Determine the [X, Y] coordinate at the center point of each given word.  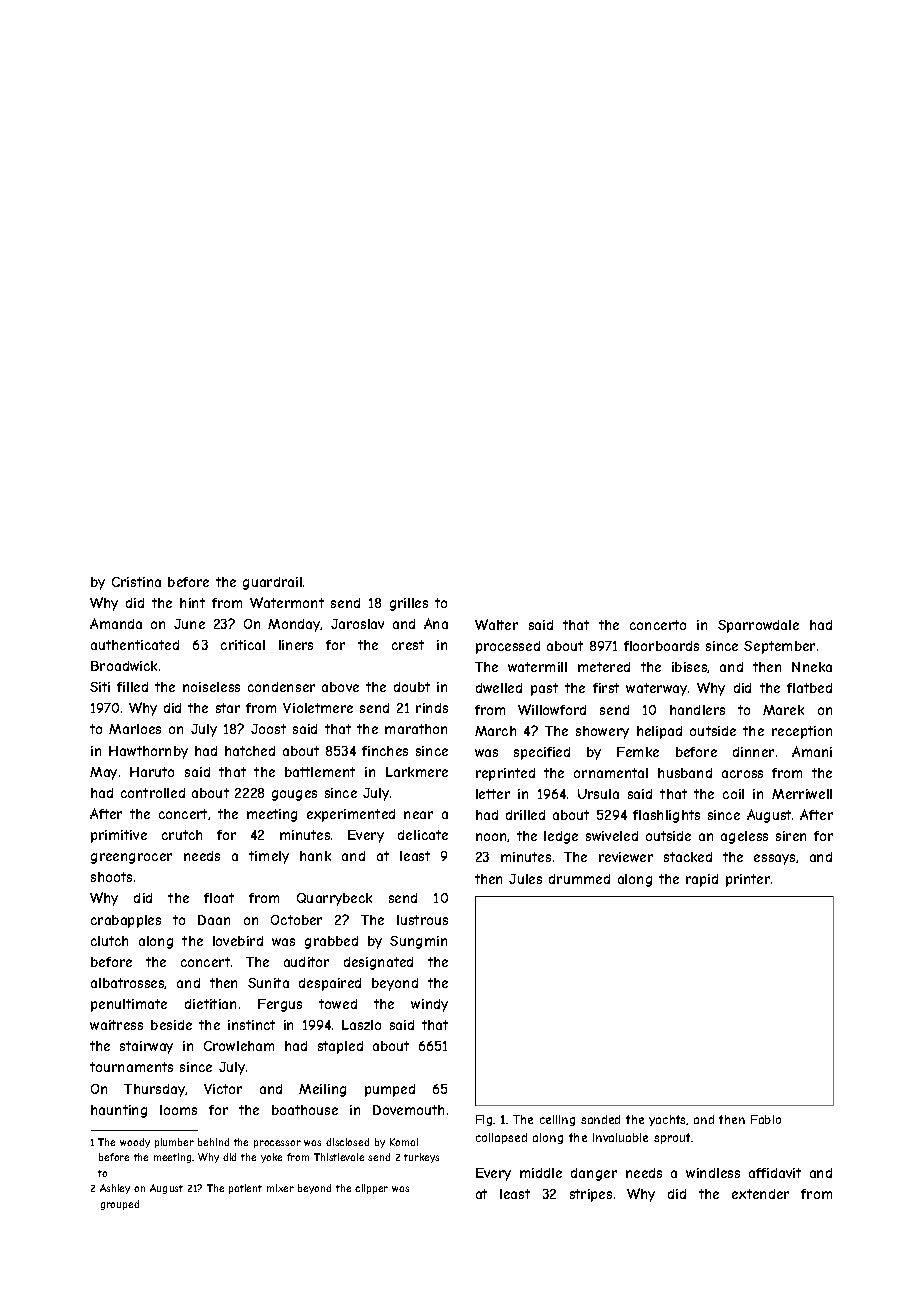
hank [315, 856]
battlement [320, 772]
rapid [702, 880]
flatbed [809, 688]
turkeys [421, 1158]
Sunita [268, 983]
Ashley [115, 1189]
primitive [119, 836]
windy [429, 1005]
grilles [409, 604]
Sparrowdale [758, 626]
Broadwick [124, 666]
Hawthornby [148, 752]
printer [748, 880]
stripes [591, 1195]
